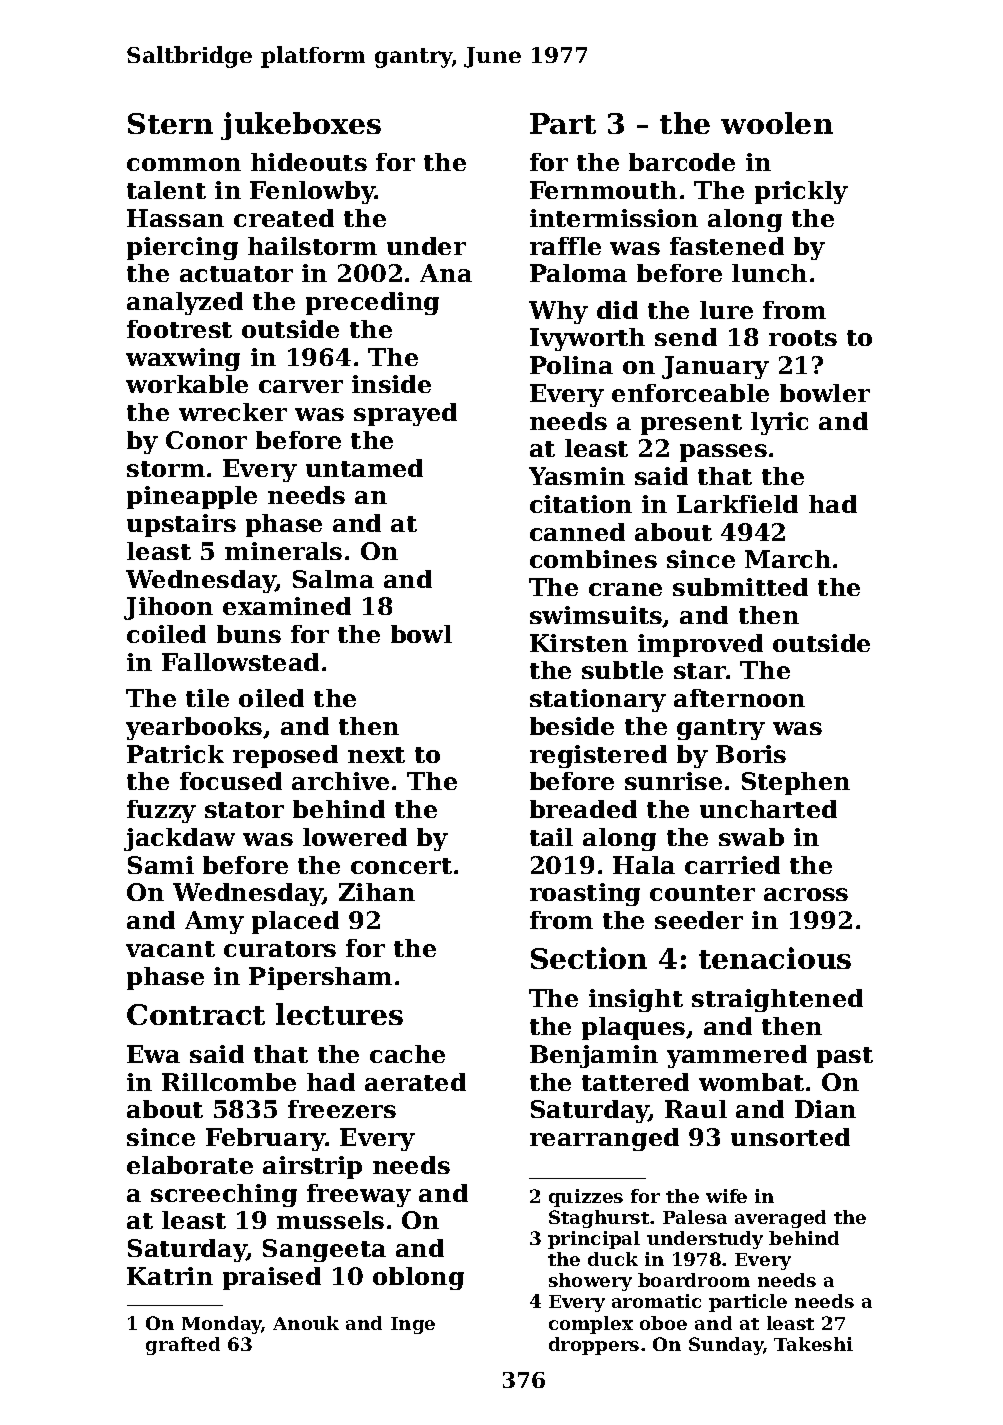 The height and width of the screenshot is (1425, 1003). I want to click on Patrick, so click(175, 754).
